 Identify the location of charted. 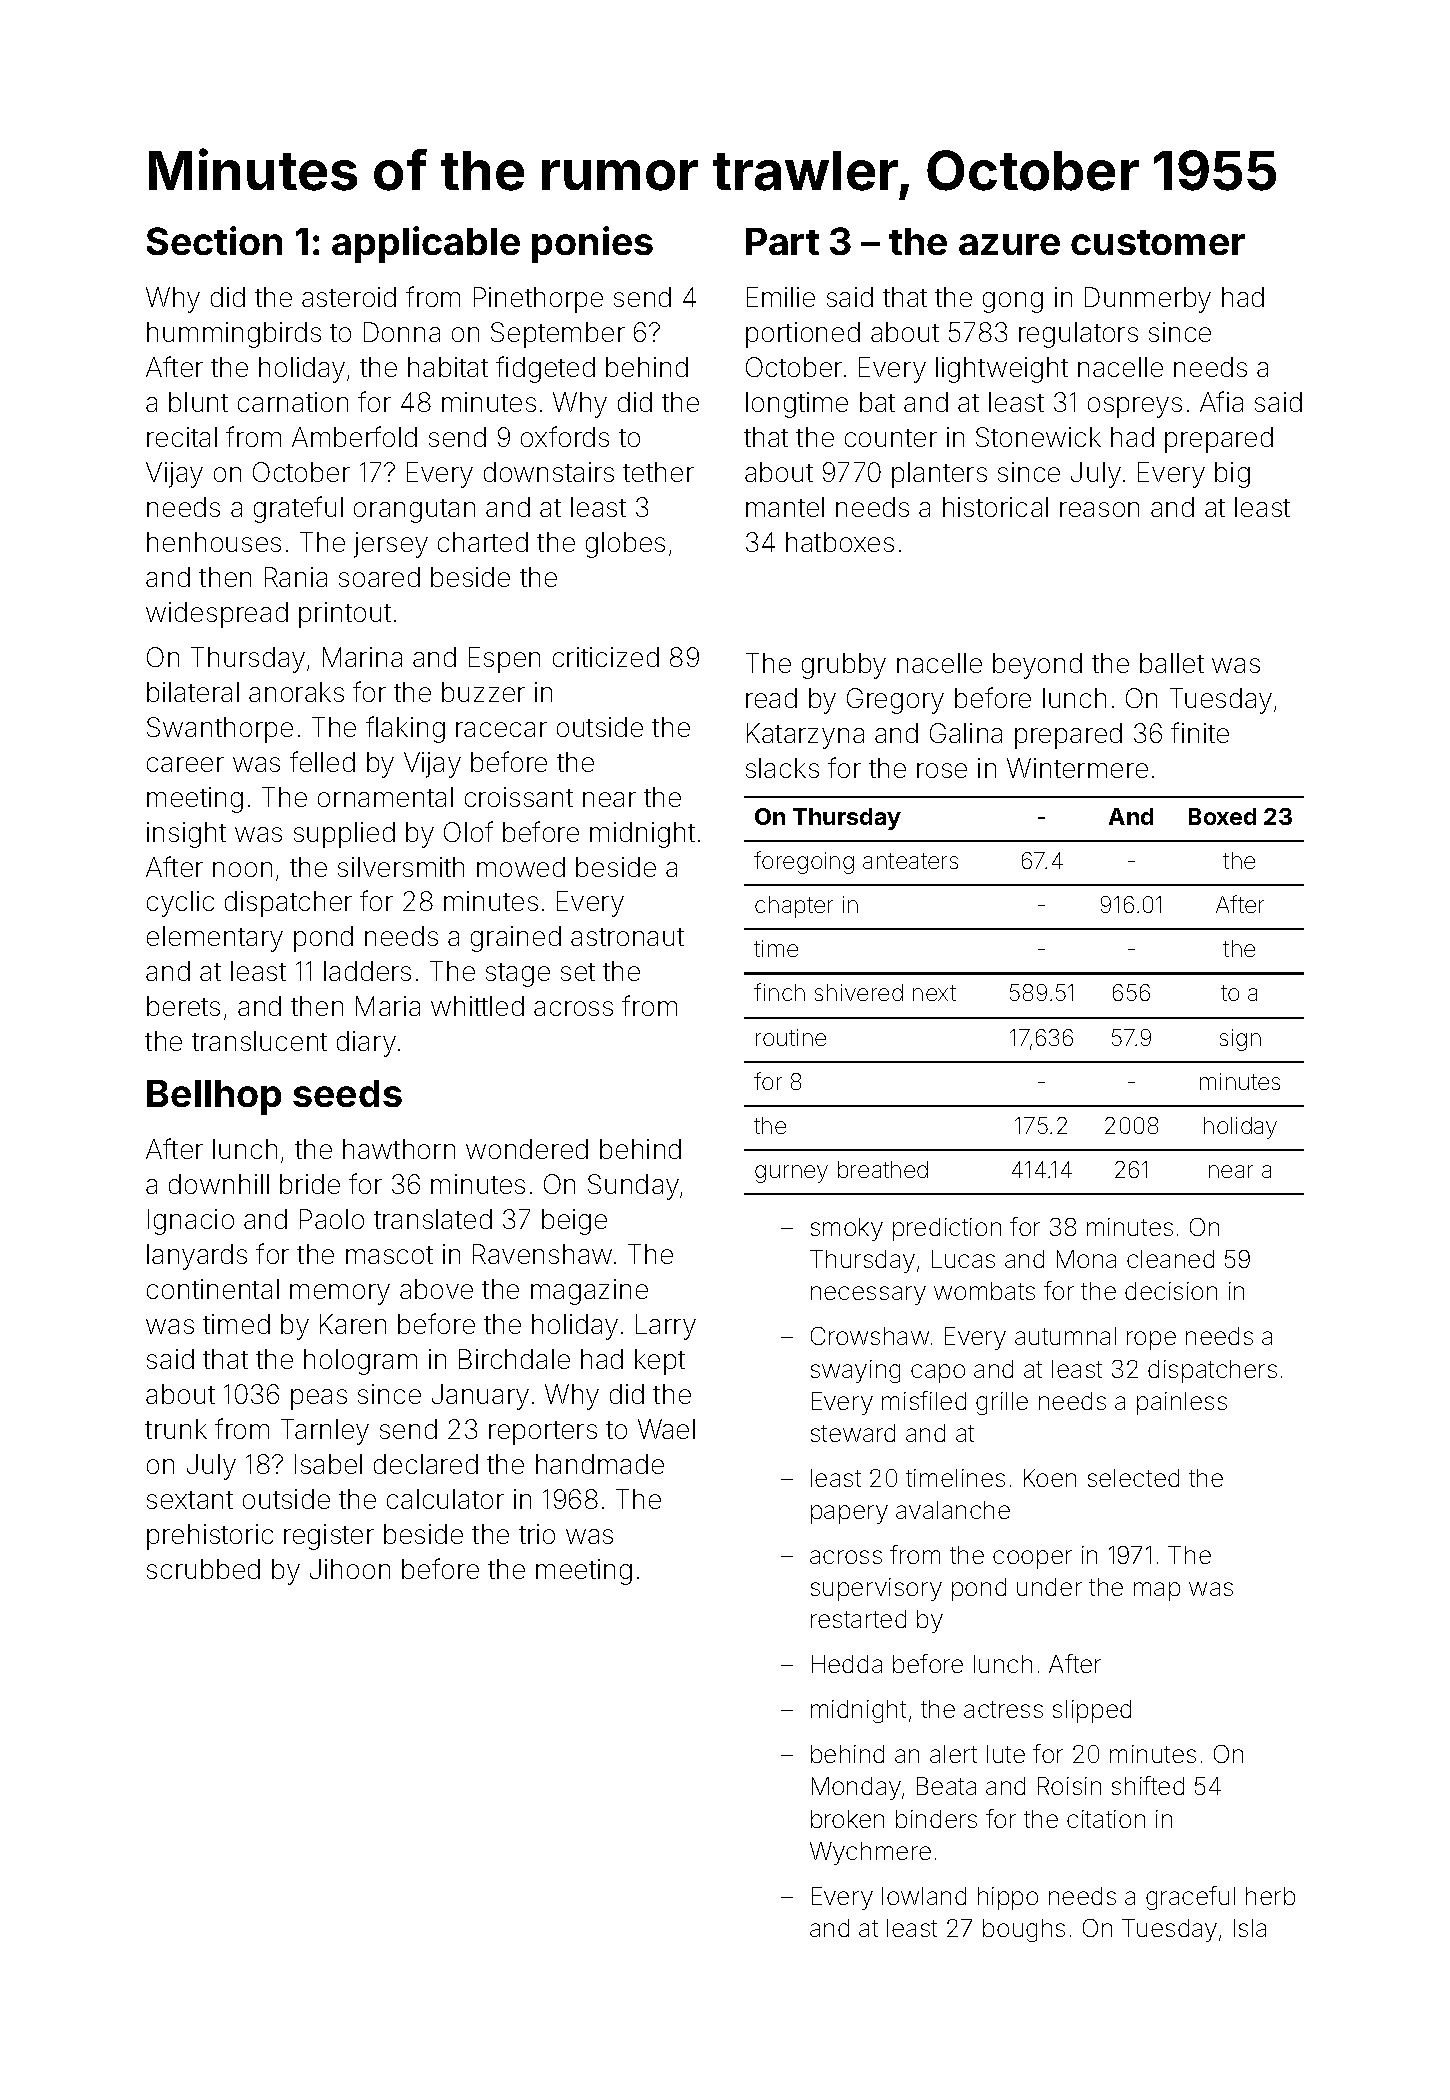
(483, 542).
